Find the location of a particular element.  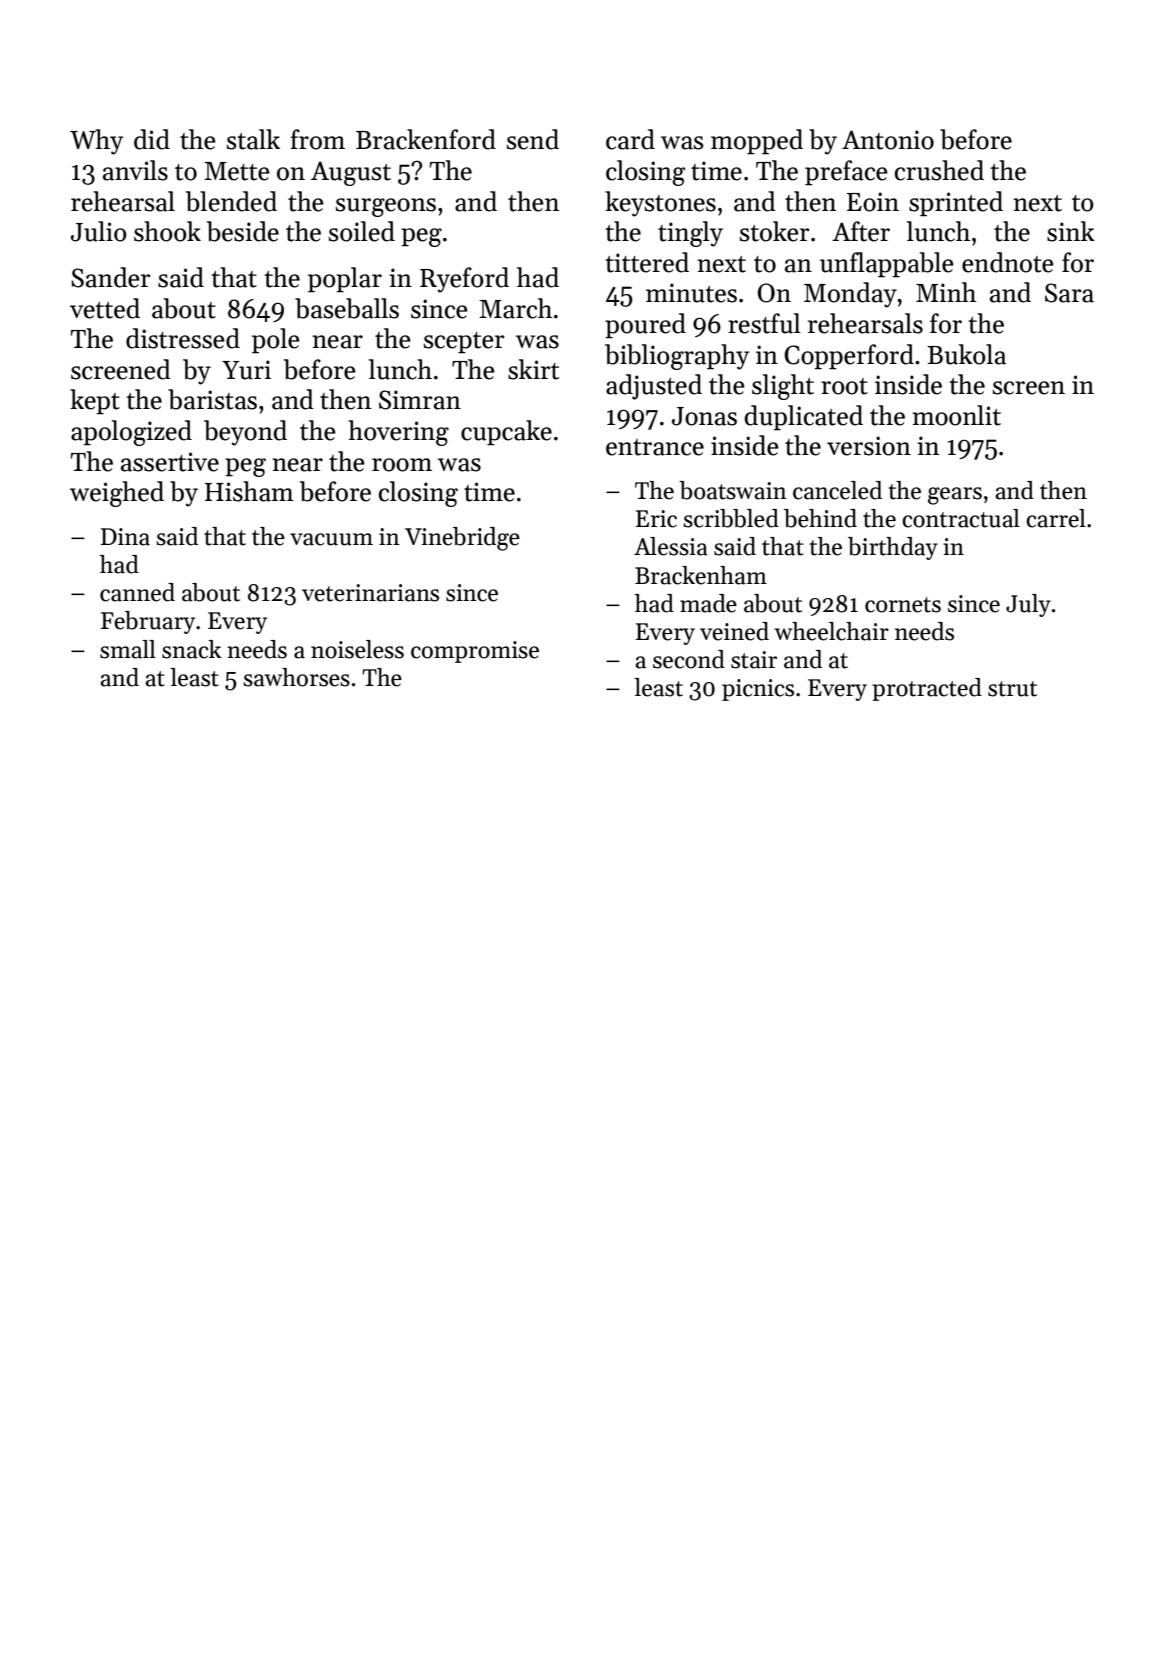

Antonio is located at coordinates (888, 140).
